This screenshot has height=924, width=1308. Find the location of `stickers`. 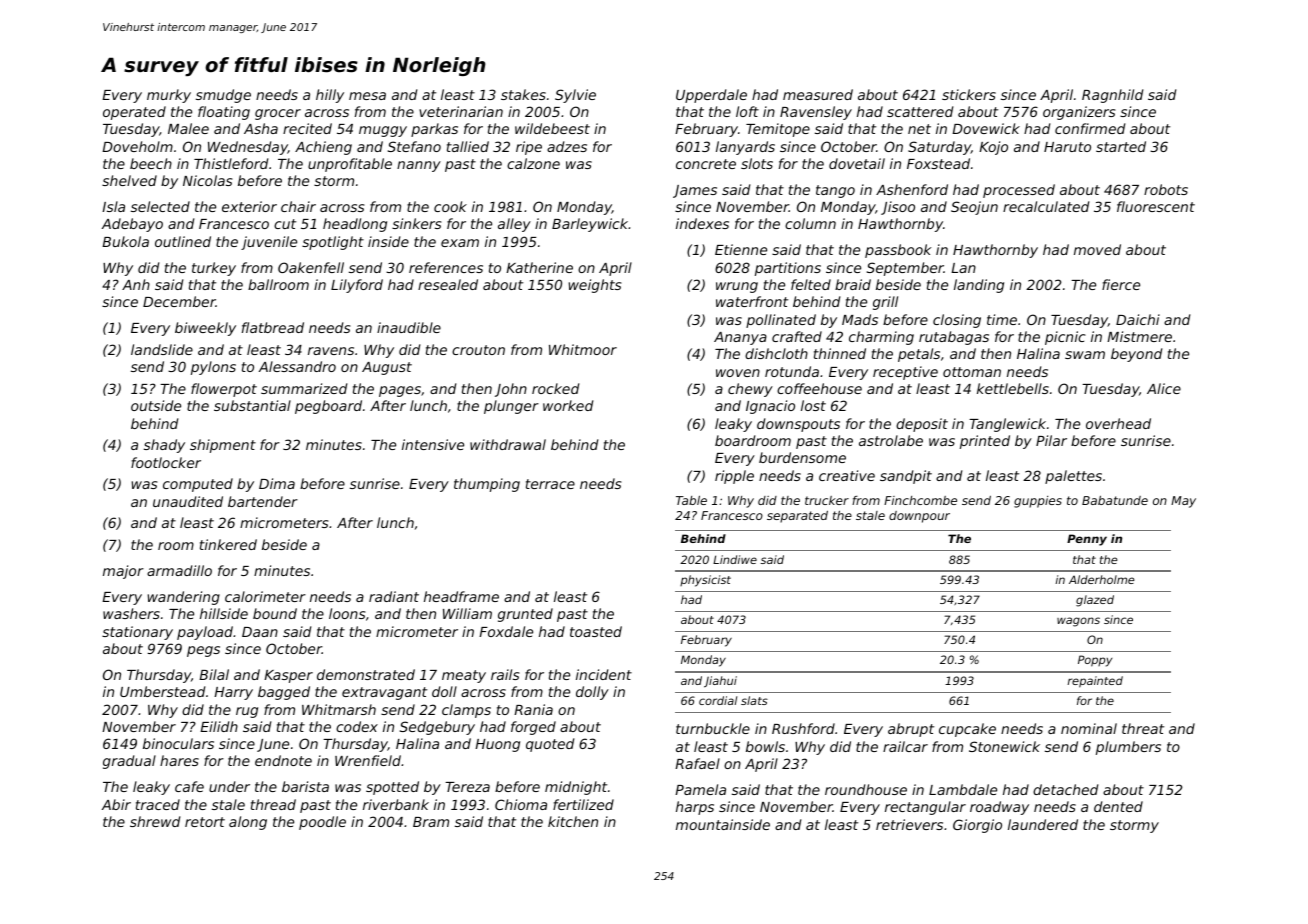

stickers is located at coordinates (969, 94).
